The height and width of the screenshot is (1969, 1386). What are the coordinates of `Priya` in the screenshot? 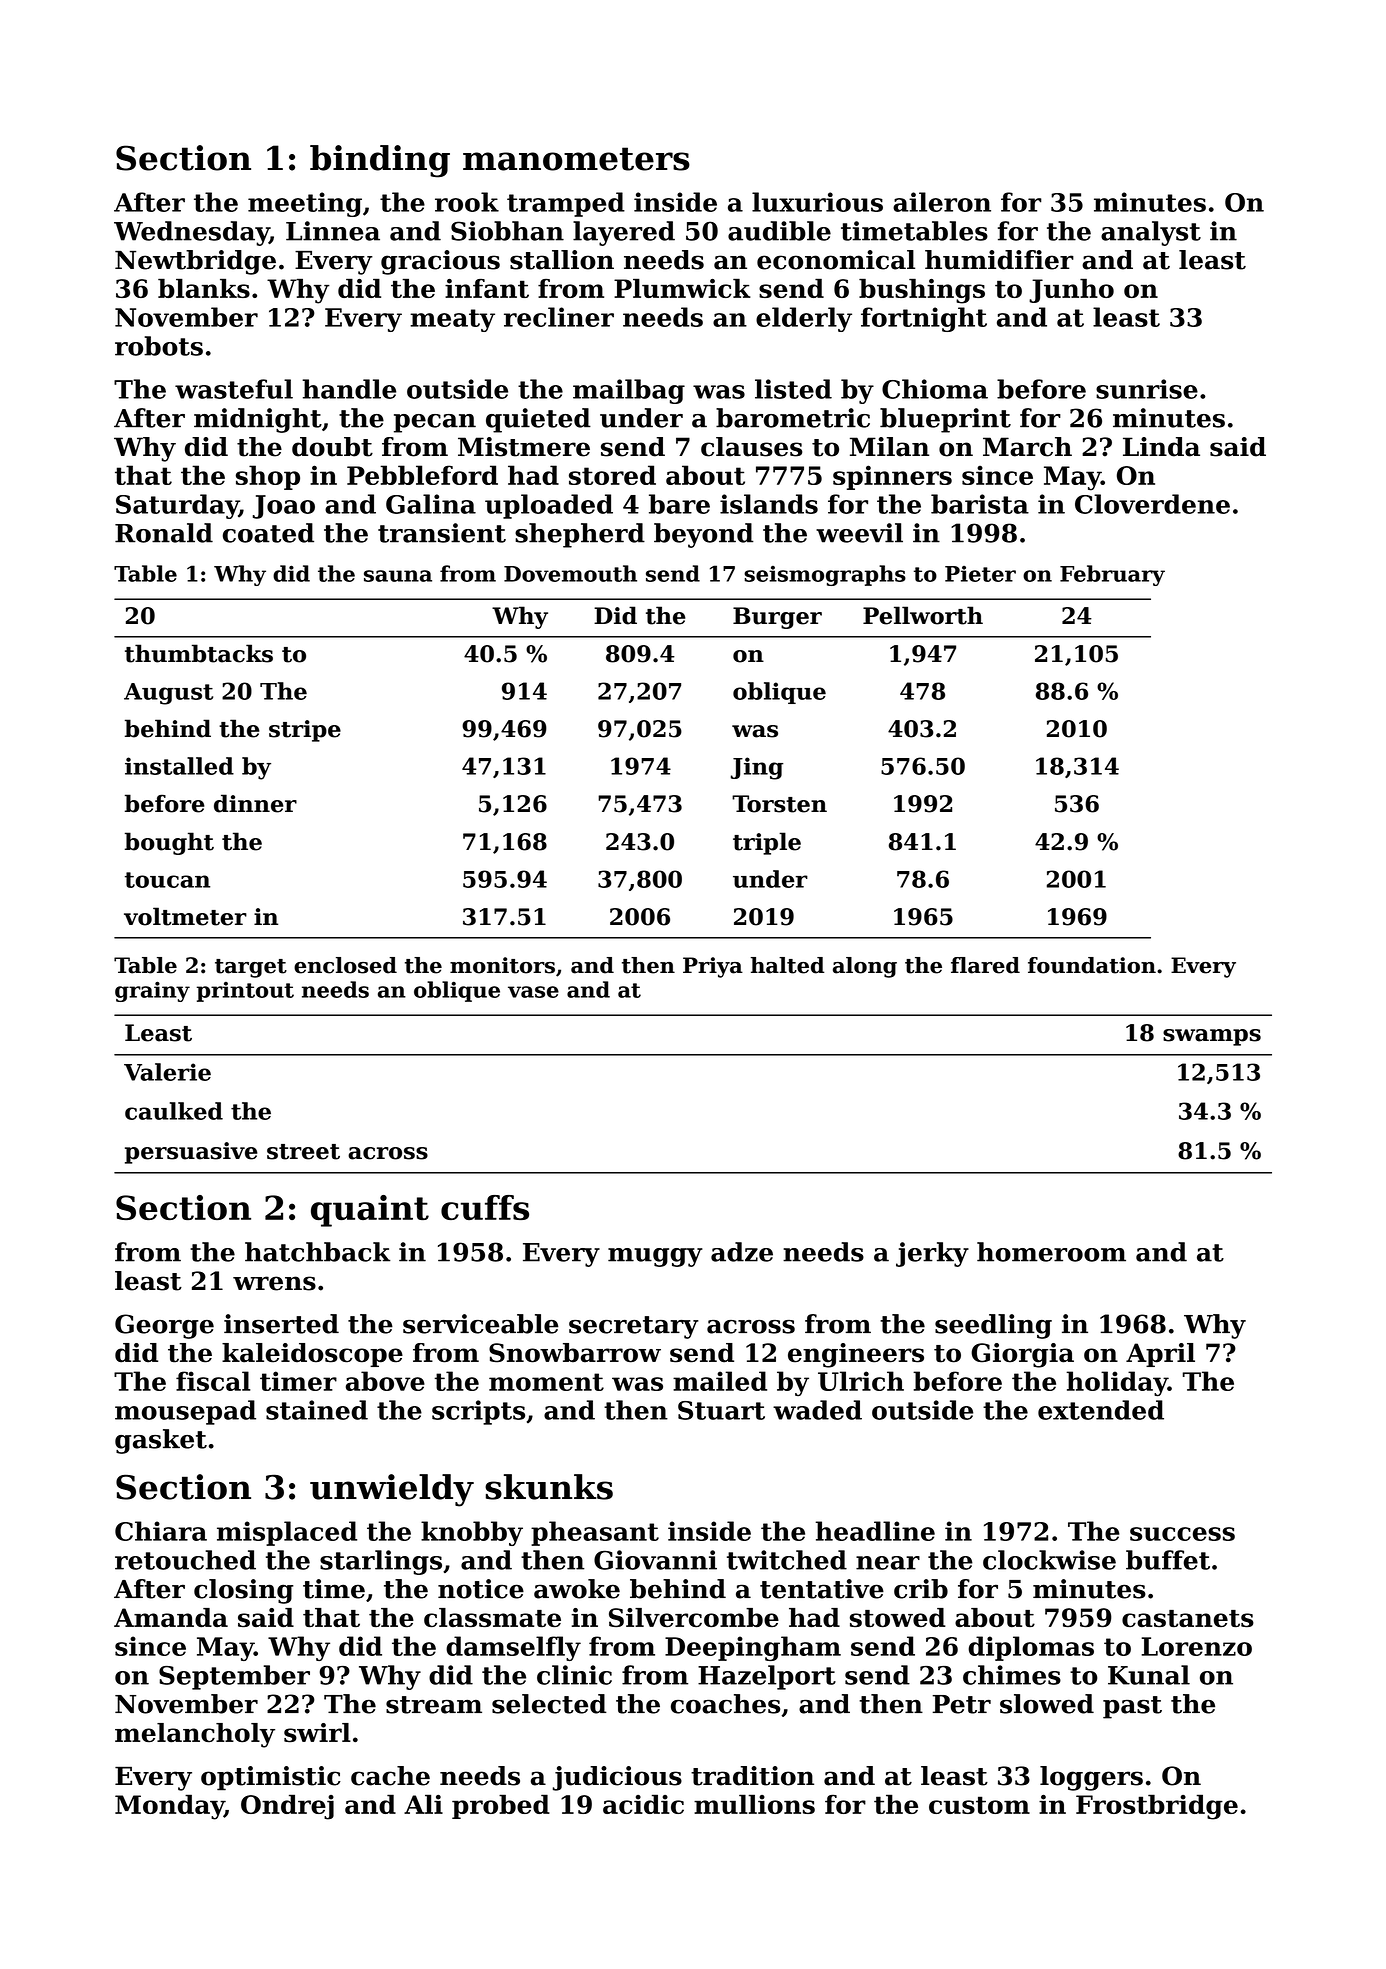 It's located at (713, 967).
